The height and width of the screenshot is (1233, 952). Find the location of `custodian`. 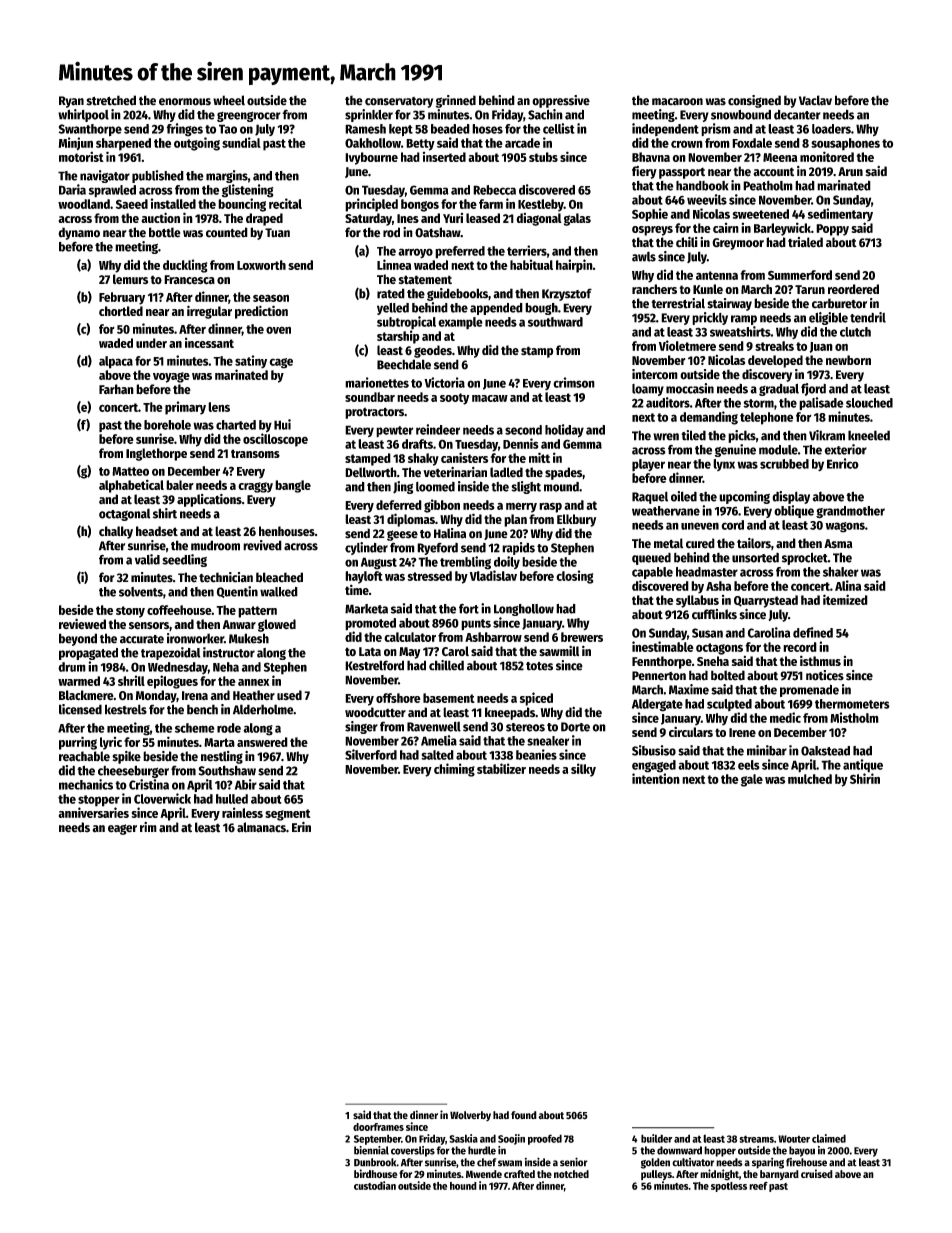

custodian is located at coordinates (375, 1185).
